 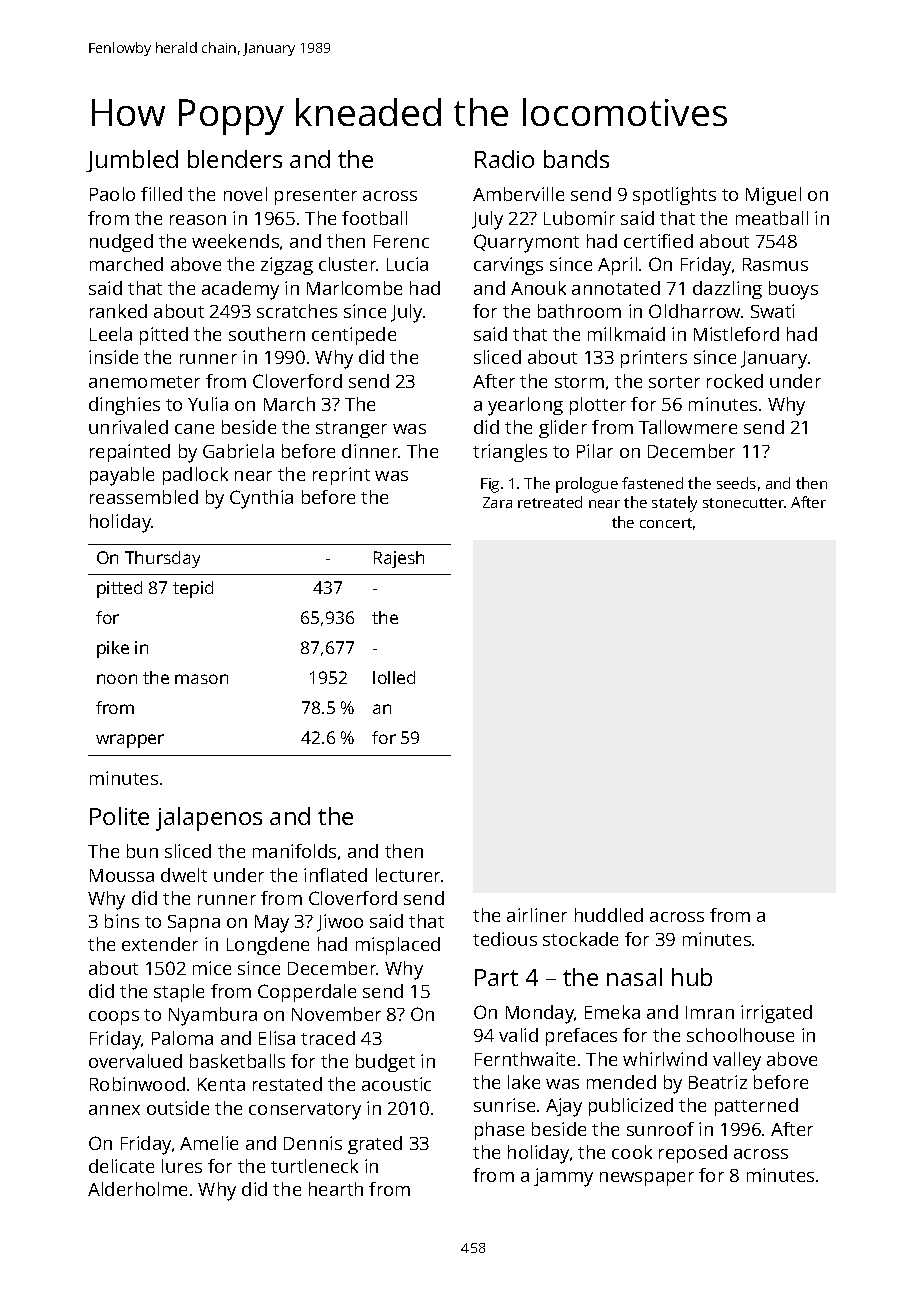 What do you see at coordinates (235, 159) in the page?
I see `blenders` at bounding box center [235, 159].
